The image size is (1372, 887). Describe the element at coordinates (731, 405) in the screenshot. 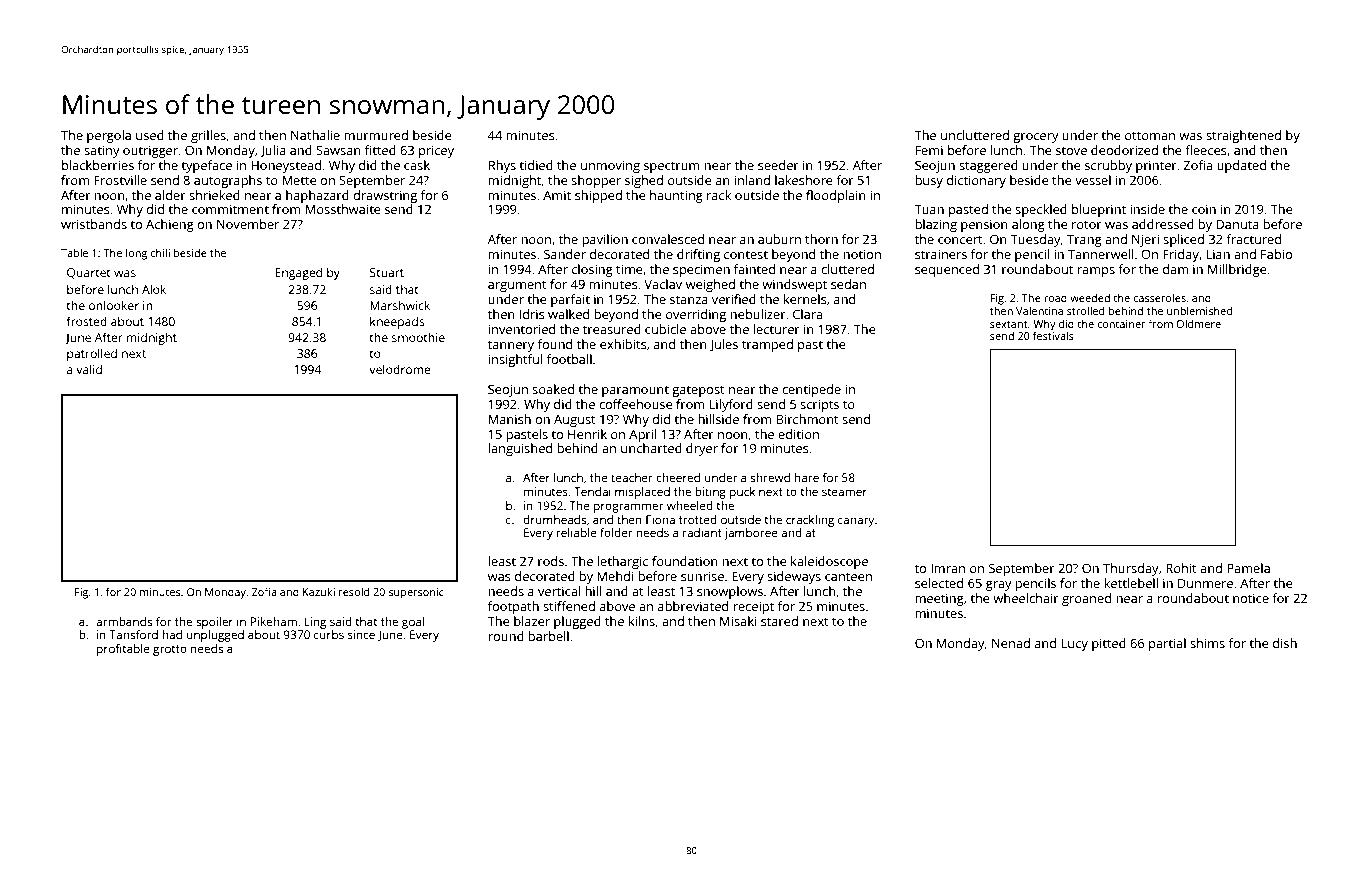

I see `Lilyford` at that location.
